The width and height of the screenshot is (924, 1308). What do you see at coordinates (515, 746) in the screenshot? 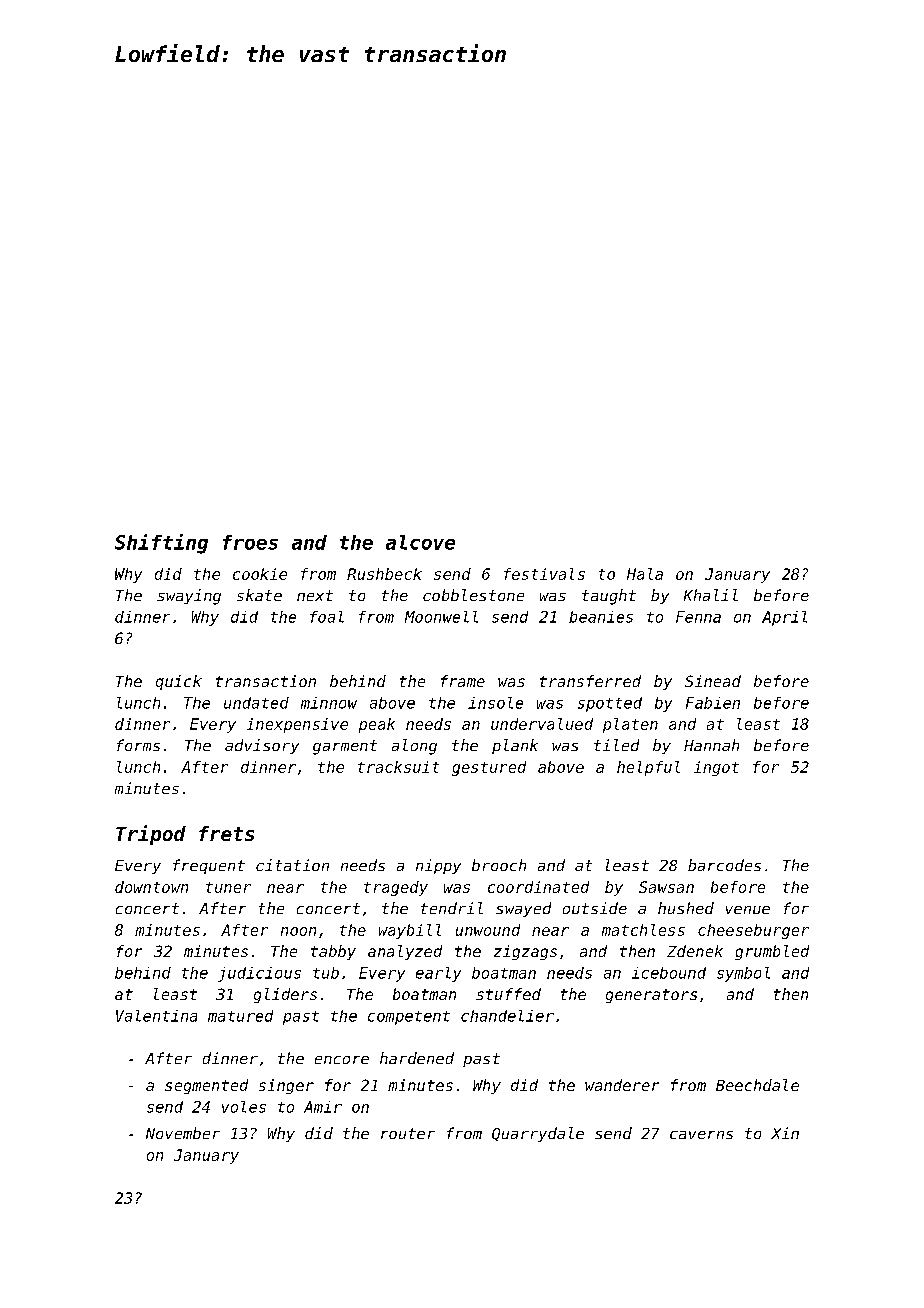
I see `plank` at bounding box center [515, 746].
